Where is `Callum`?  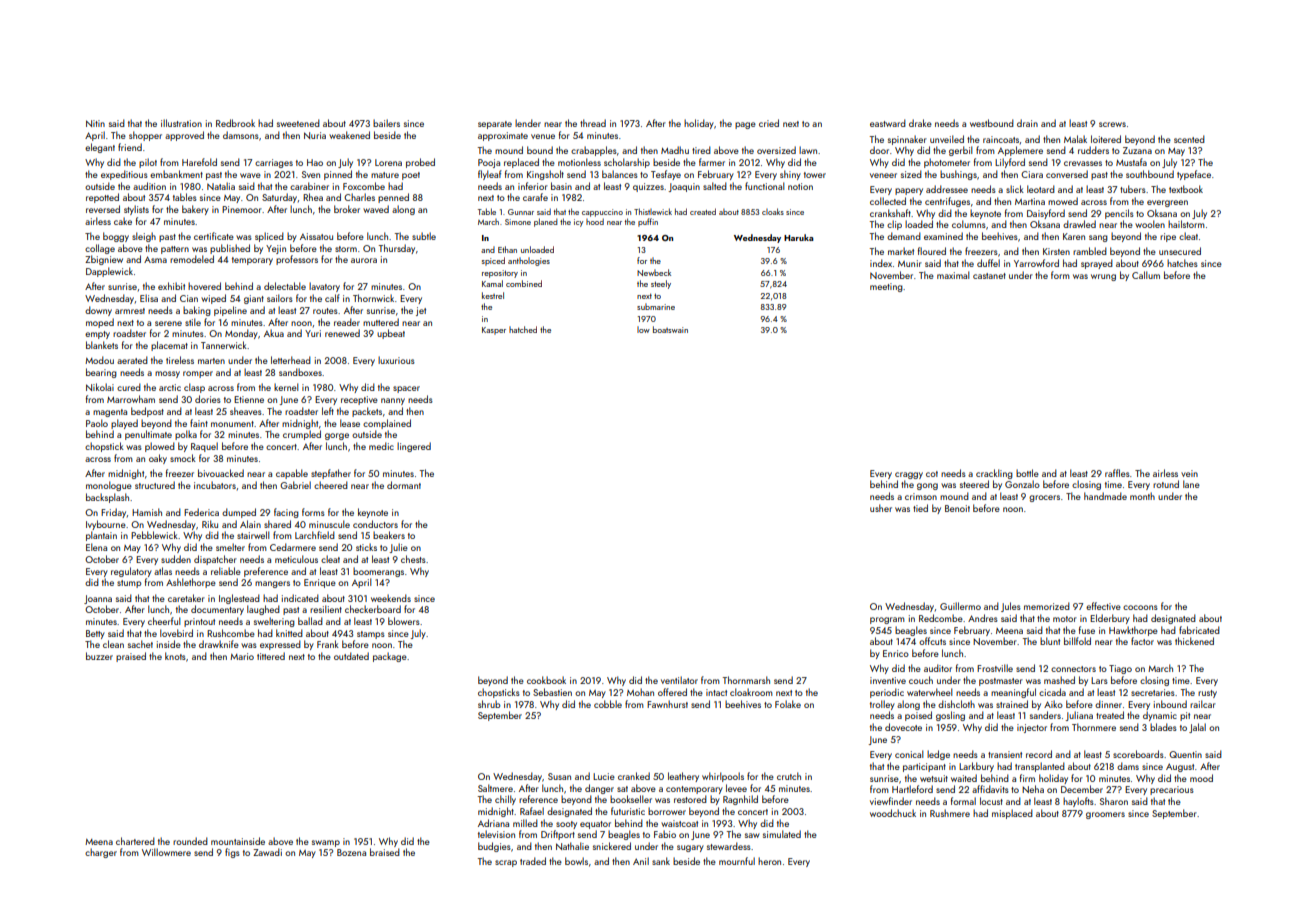 Callum is located at coordinates (1146, 275).
